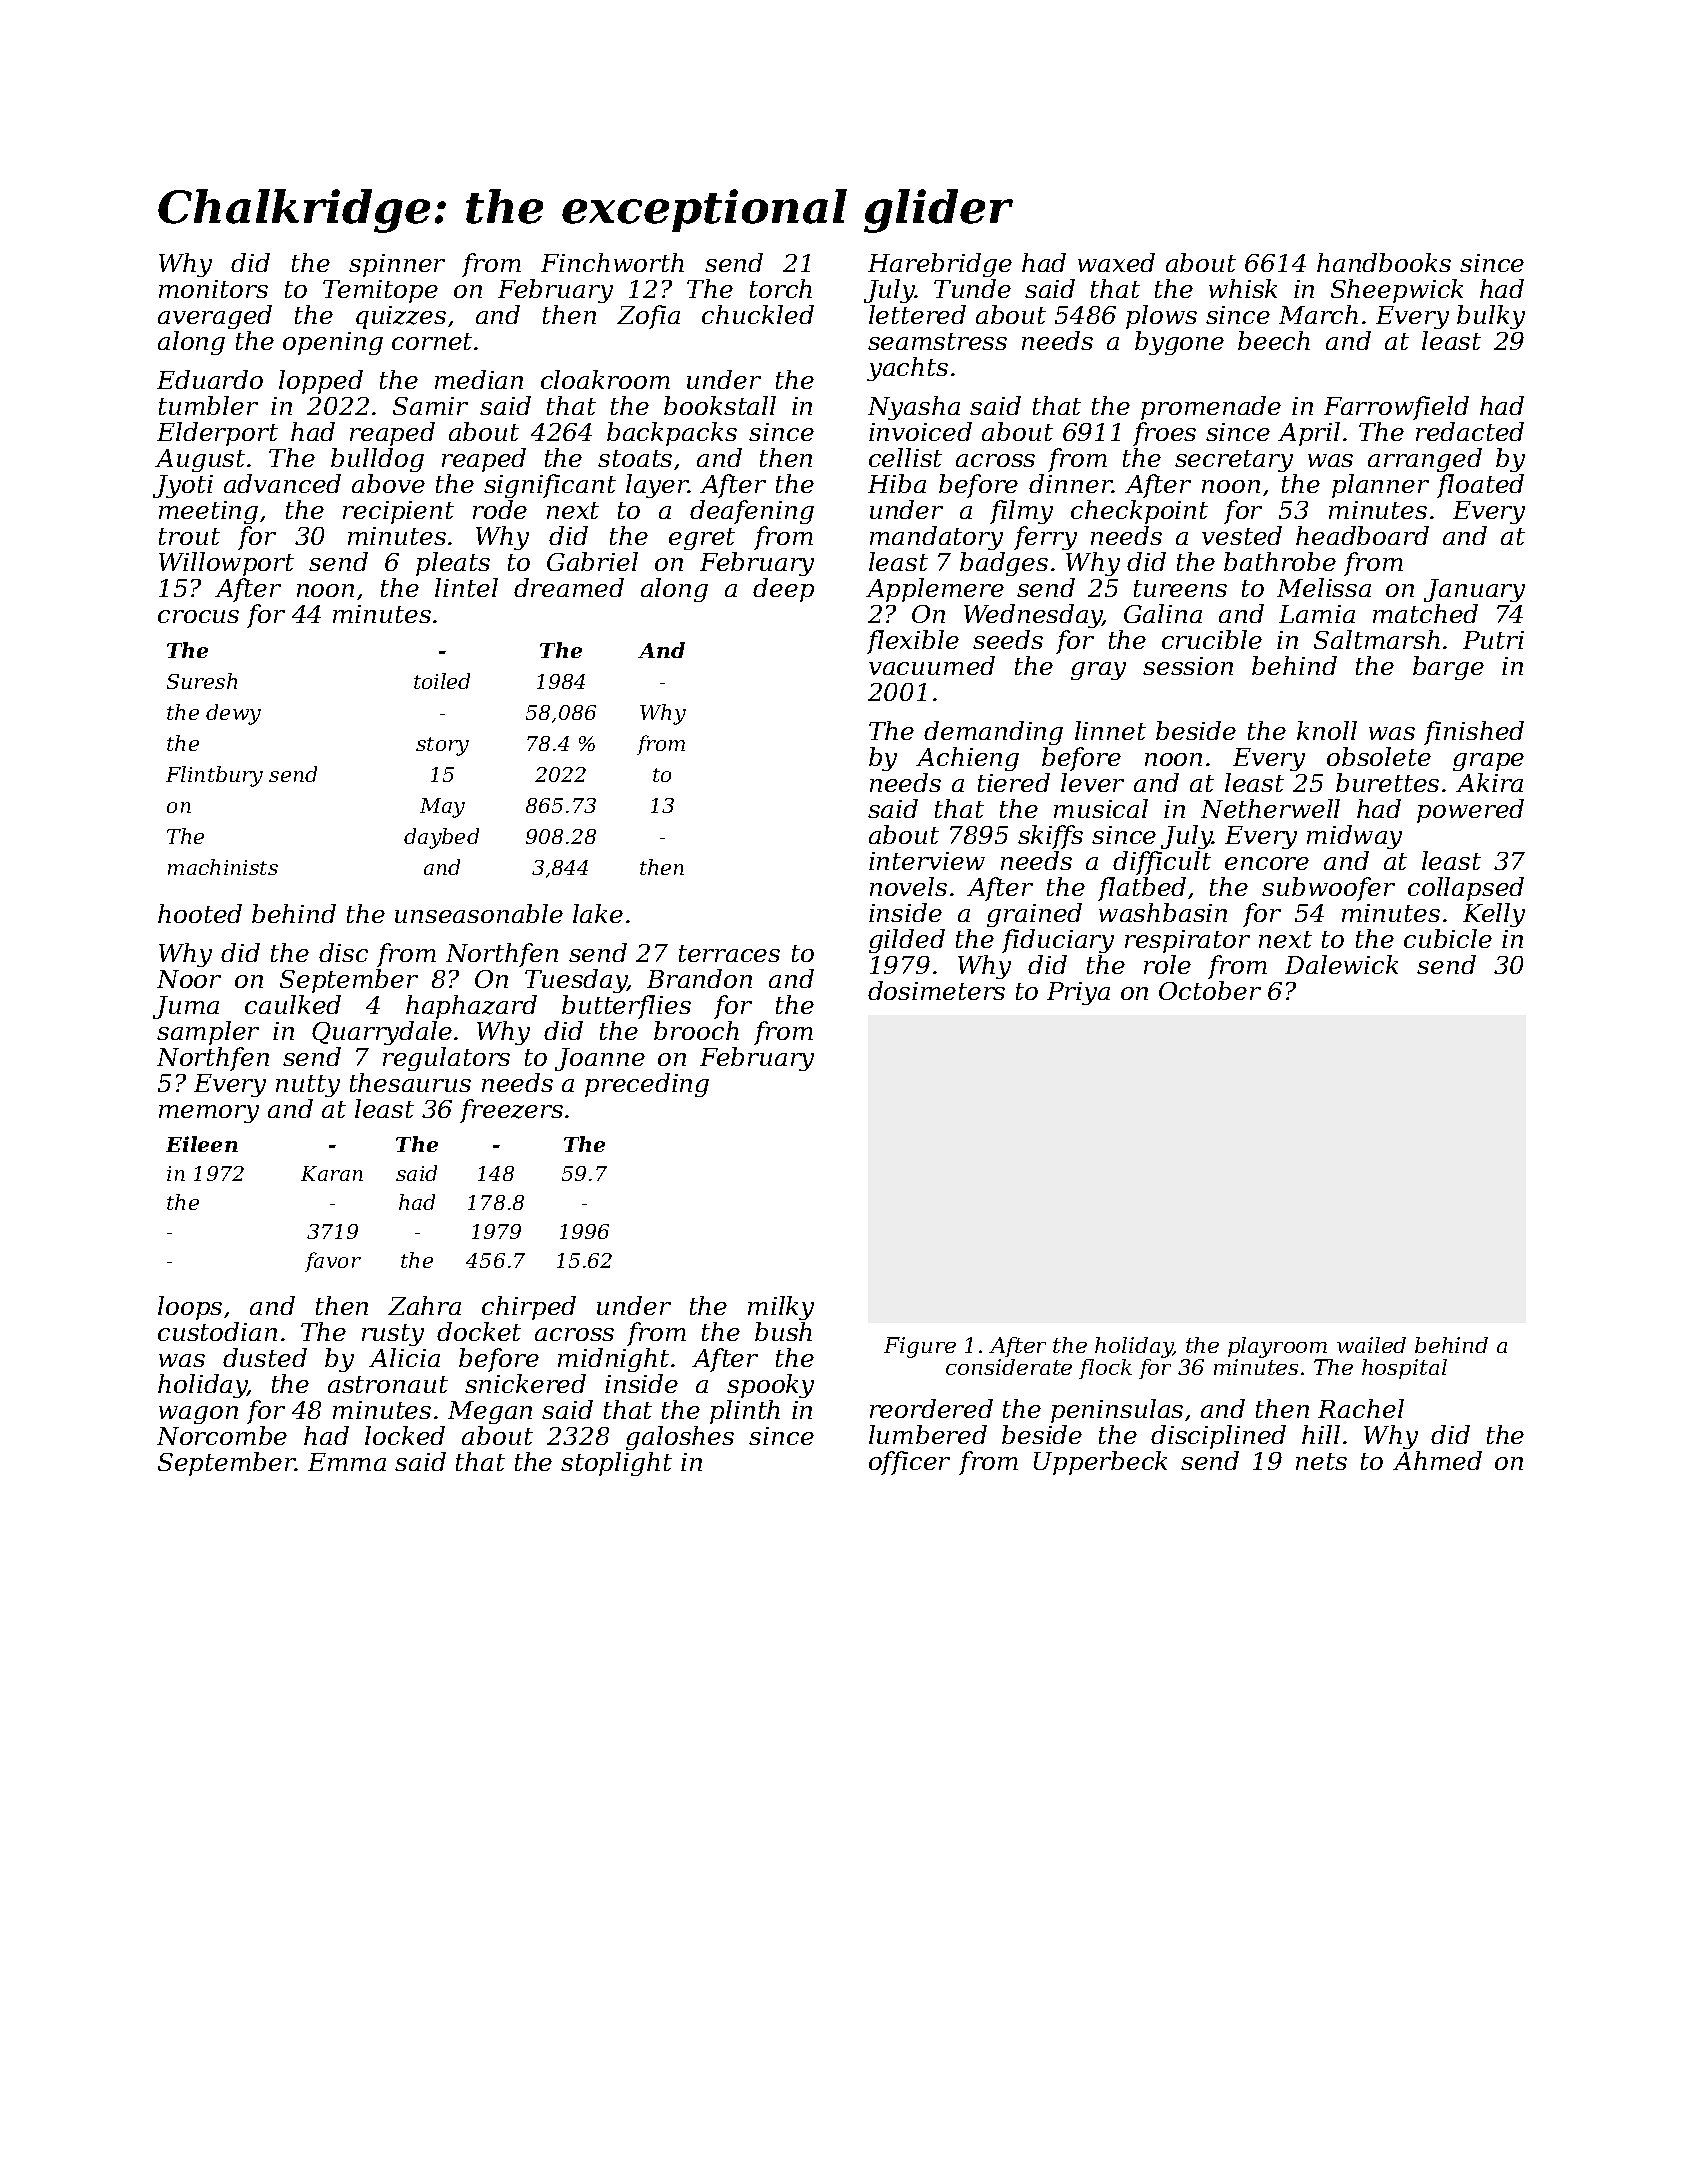 The height and width of the document is (2178, 1683). I want to click on quizzes, so click(401, 317).
